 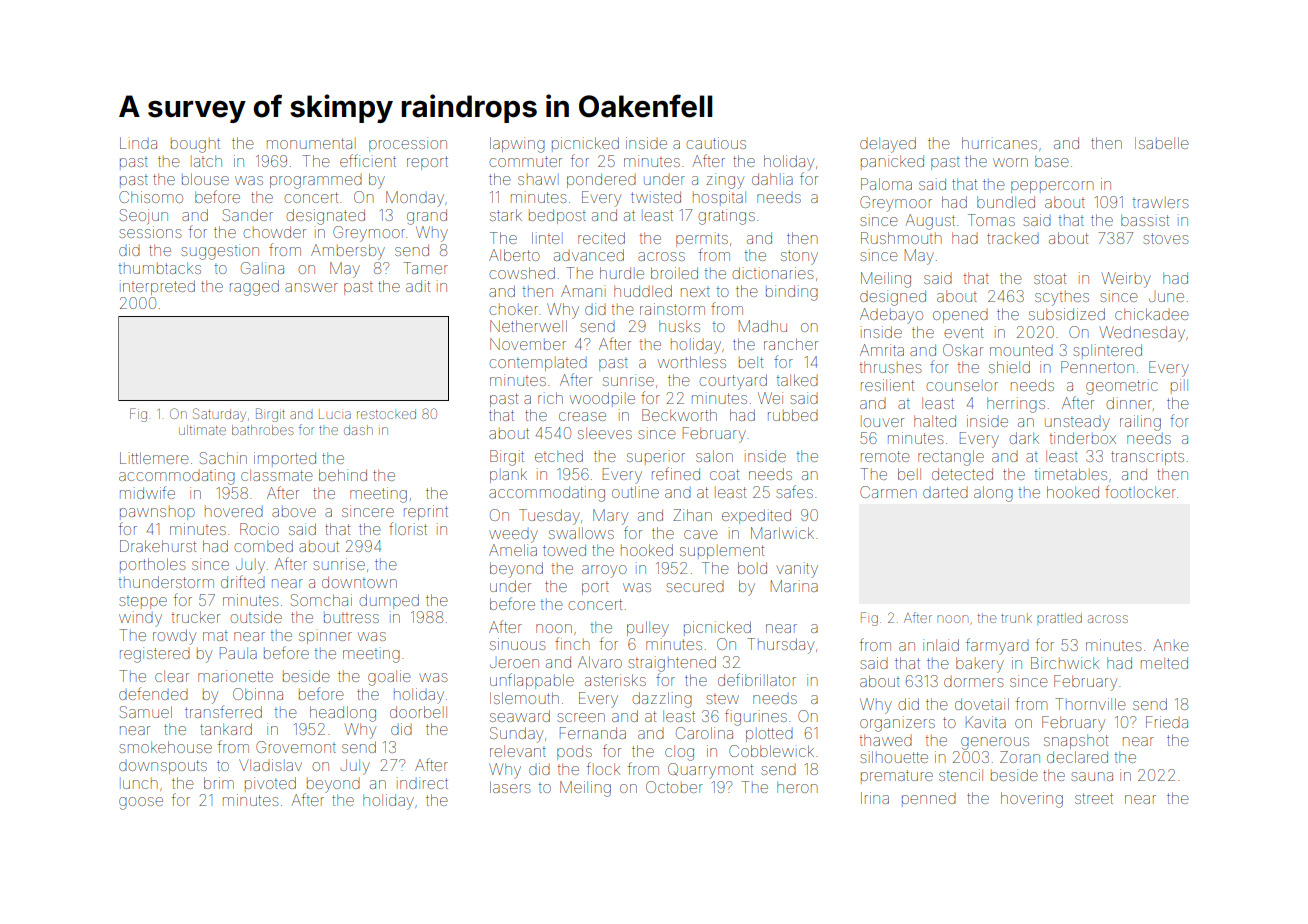 What do you see at coordinates (343, 475) in the page?
I see `behind` at bounding box center [343, 475].
